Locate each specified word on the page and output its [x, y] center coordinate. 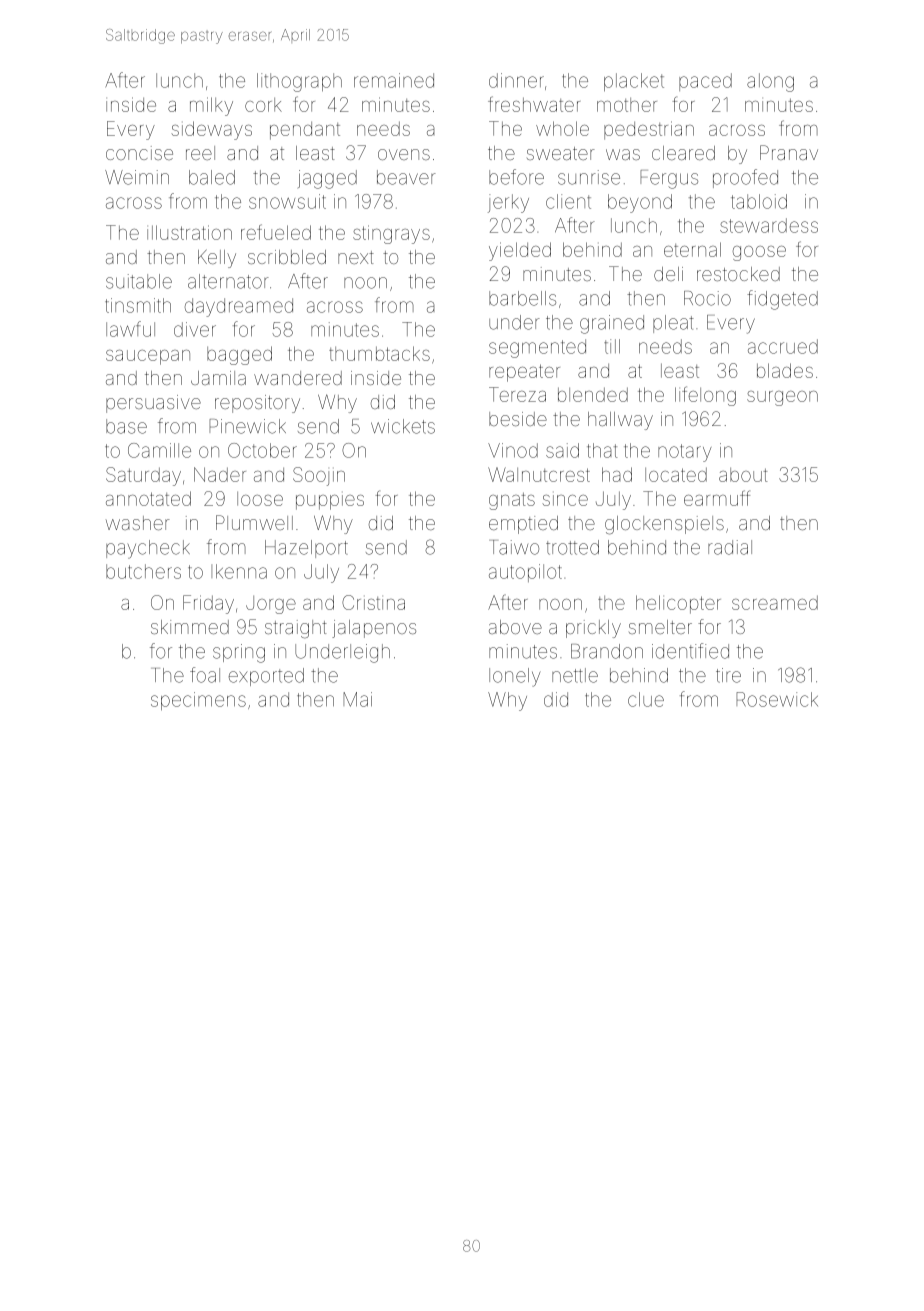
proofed [745, 178]
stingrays [391, 234]
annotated [148, 498]
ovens [404, 154]
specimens [198, 701]
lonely [515, 677]
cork [263, 105]
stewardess [769, 225]
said [562, 450]
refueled [276, 232]
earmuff [717, 498]
